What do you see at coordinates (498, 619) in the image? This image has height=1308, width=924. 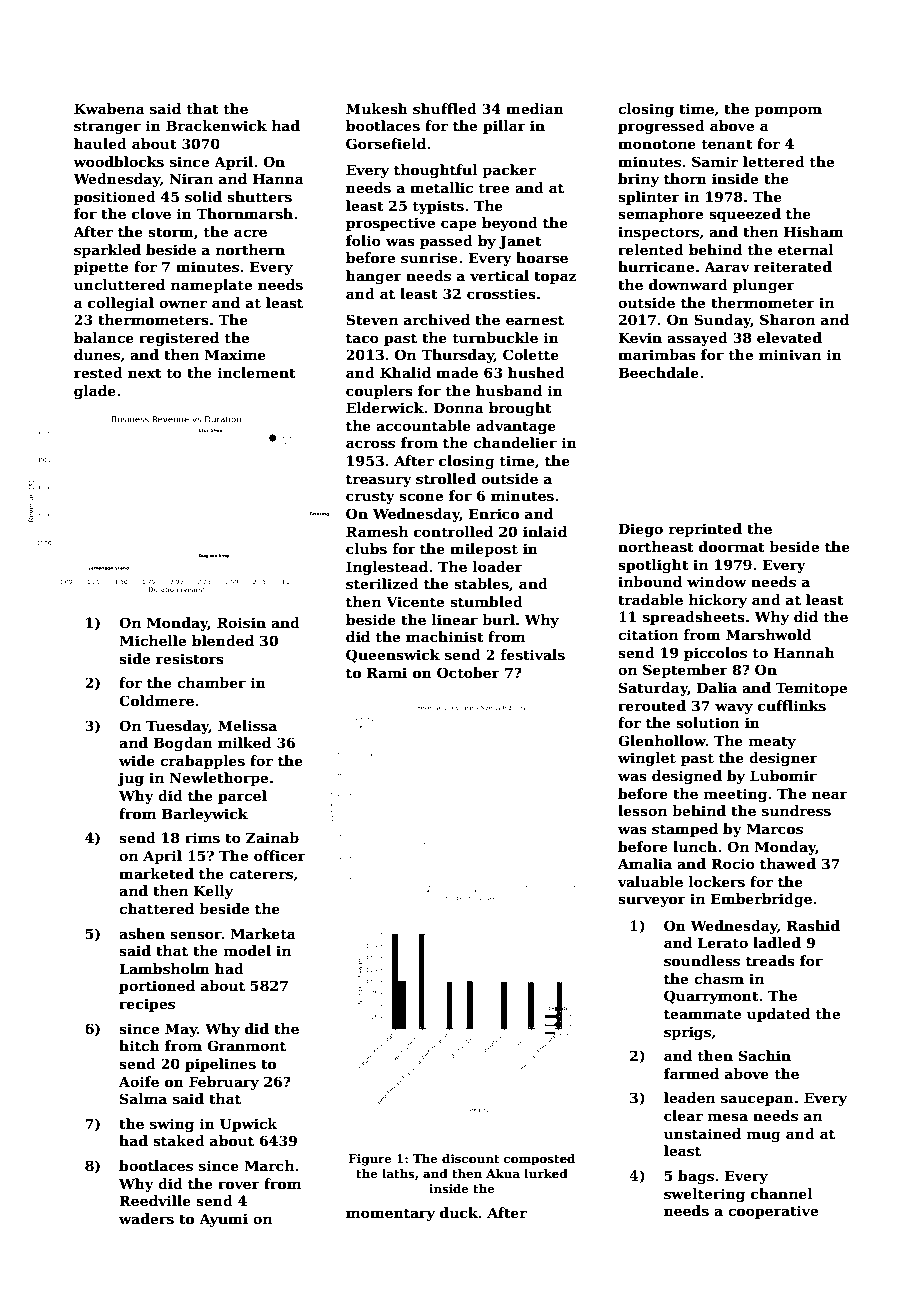 I see `burl` at bounding box center [498, 619].
